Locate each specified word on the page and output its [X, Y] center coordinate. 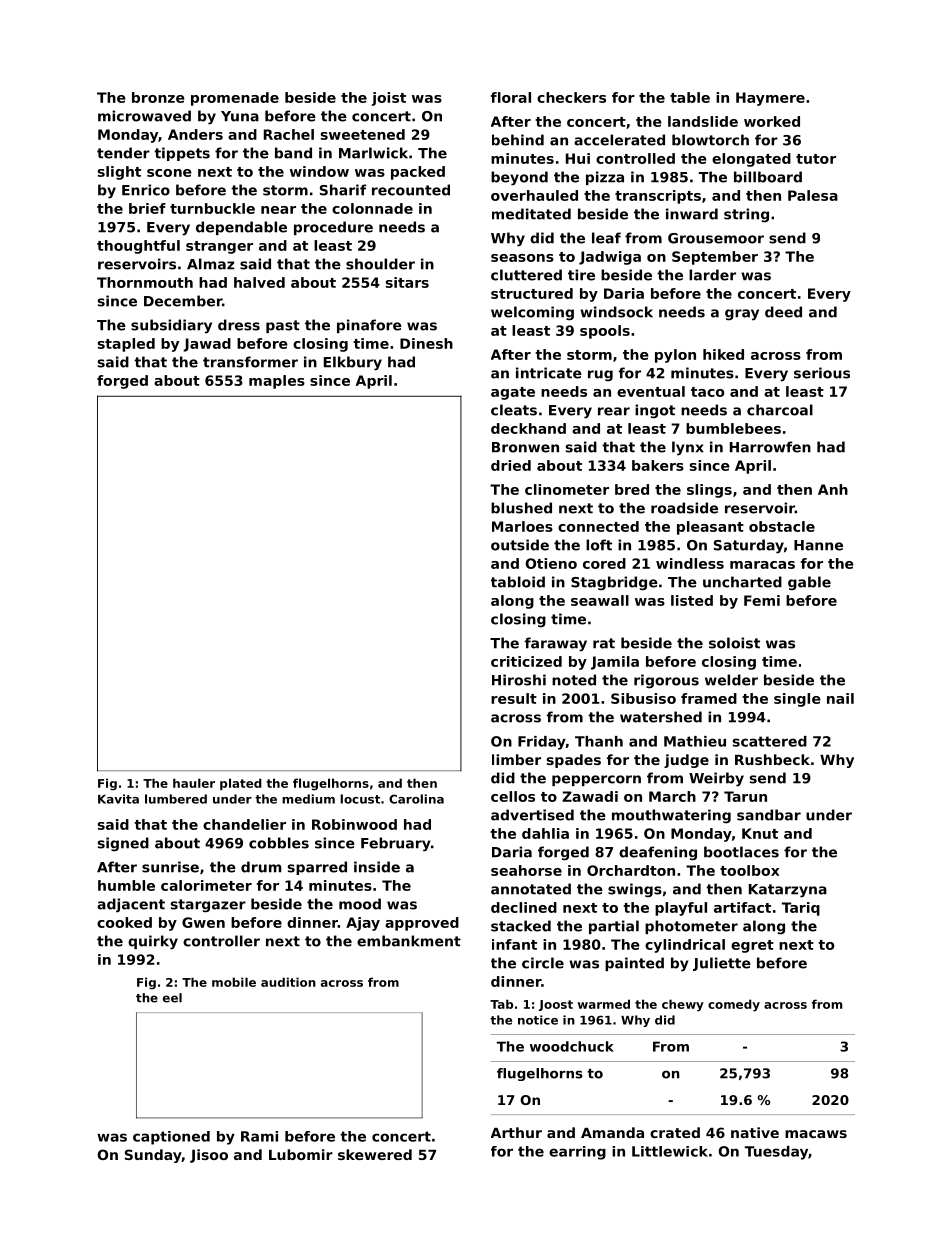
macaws [816, 1134]
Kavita [118, 799]
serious [822, 373]
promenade [235, 99]
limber [516, 759]
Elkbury [353, 363]
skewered [375, 1154]
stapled [126, 345]
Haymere [770, 99]
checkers [571, 97]
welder [731, 680]
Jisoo [209, 1156]
